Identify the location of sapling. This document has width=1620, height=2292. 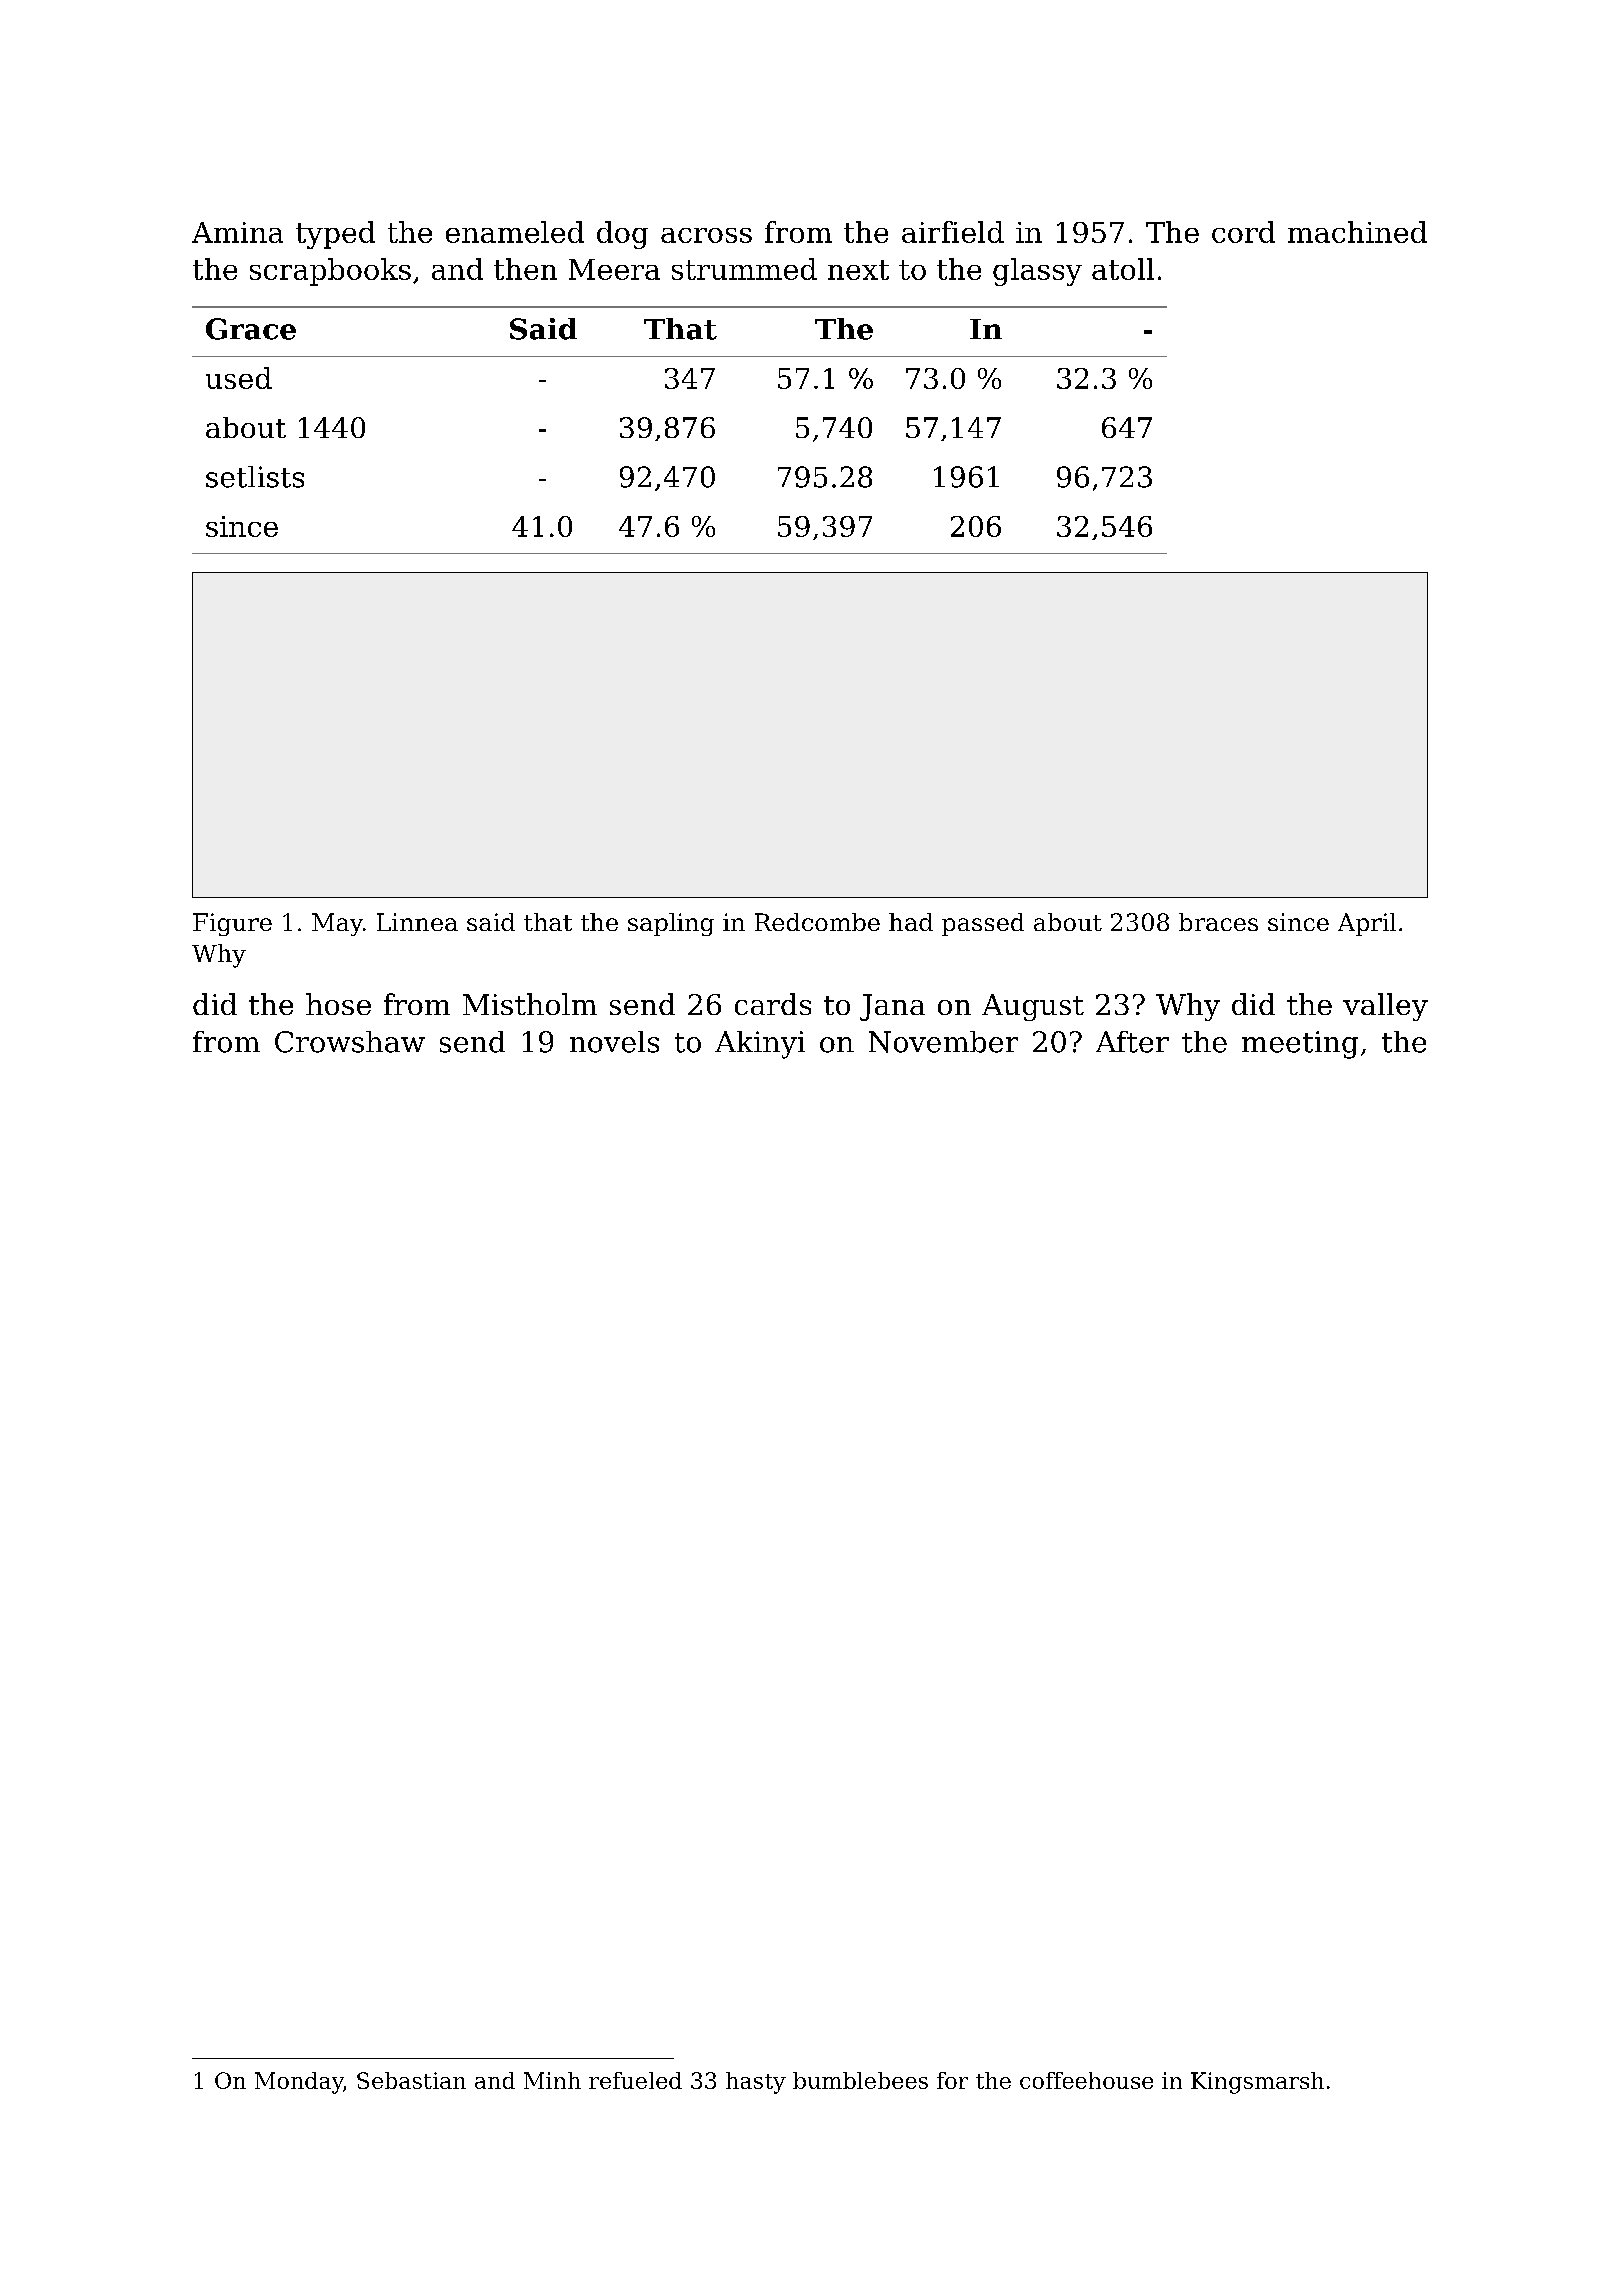
(671, 924).
